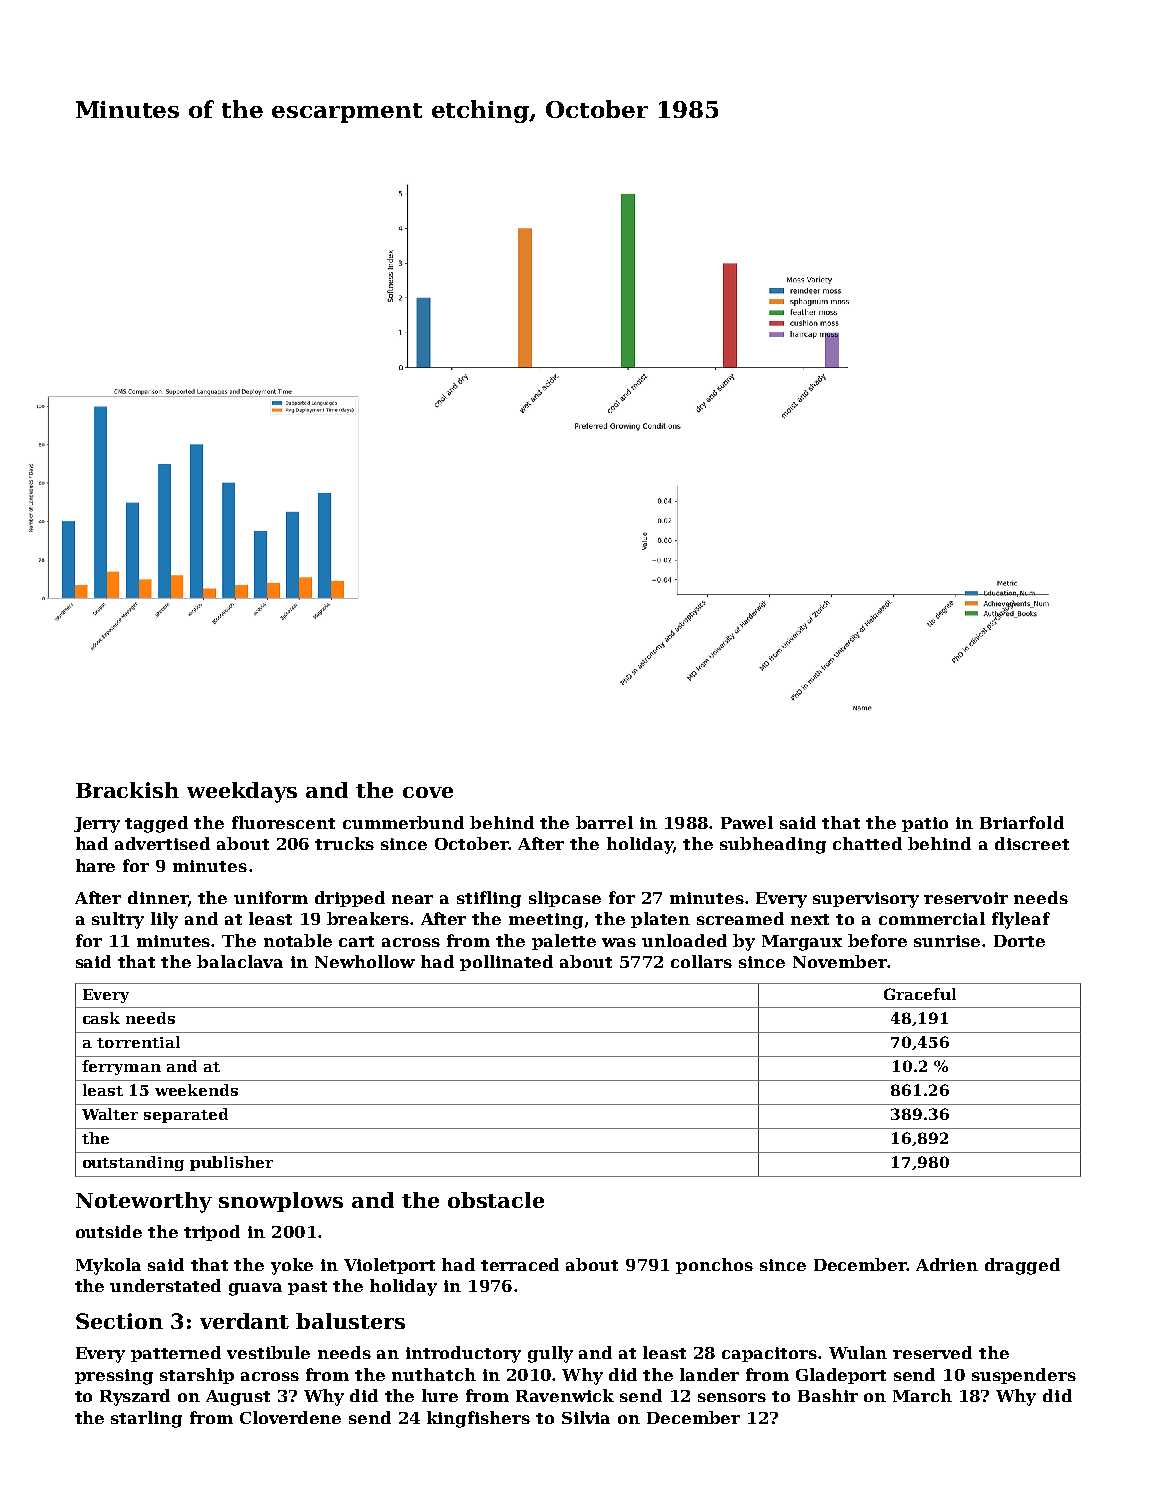 The width and height of the page is (1156, 1496). What do you see at coordinates (121, 1067) in the page?
I see `ferryman` at bounding box center [121, 1067].
